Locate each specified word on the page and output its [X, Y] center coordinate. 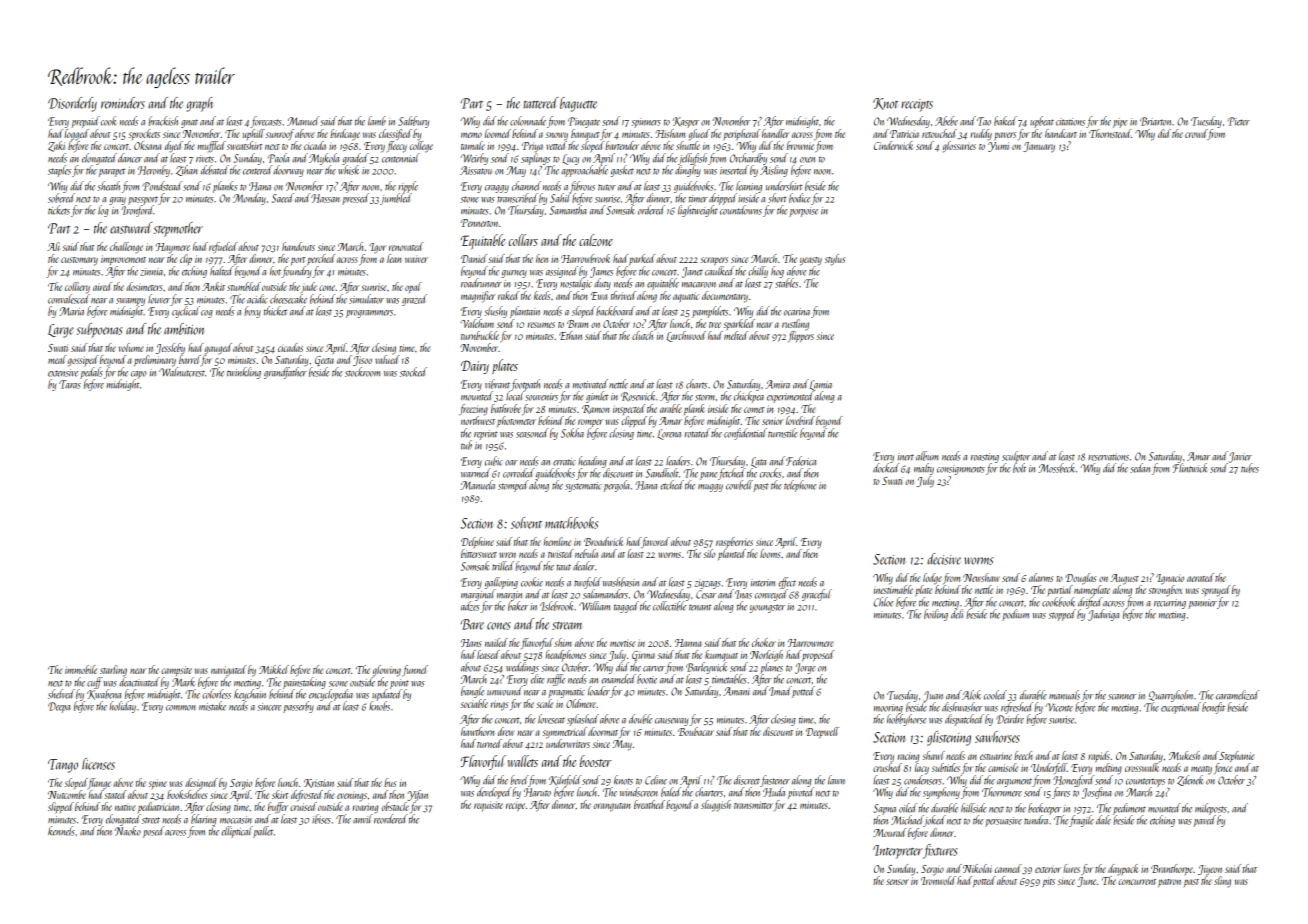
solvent [526, 523]
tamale [473, 145]
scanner [1122, 697]
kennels [61, 831]
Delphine [477, 542]
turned [489, 743]
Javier [1240, 457]
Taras [70, 384]
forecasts [266, 122]
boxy [252, 312]
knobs [379, 706]
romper [590, 423]
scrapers [714, 261]
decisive [944, 559]
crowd [1196, 134]
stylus [835, 260]
